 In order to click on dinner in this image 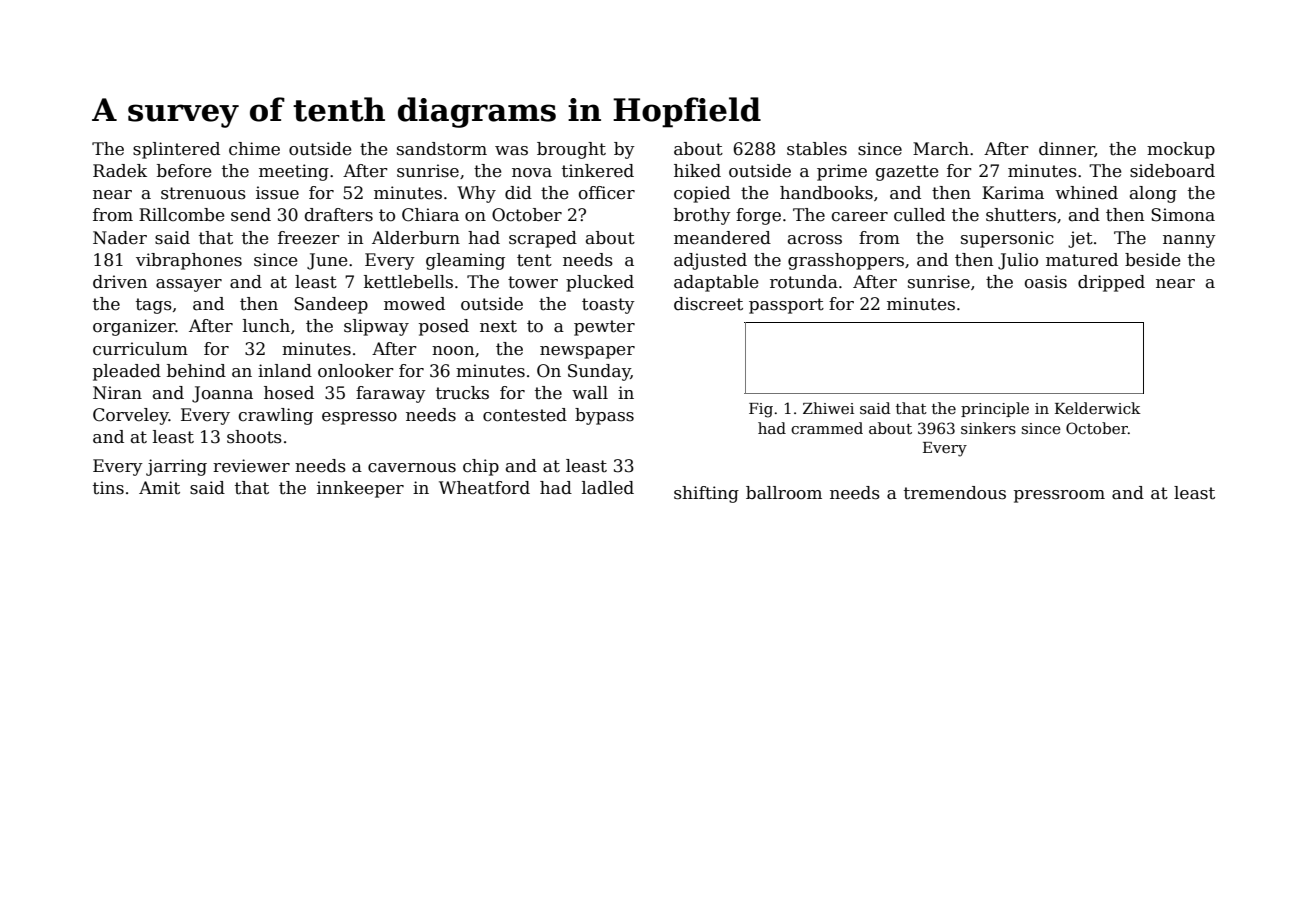, I will do `click(1067, 149)`.
